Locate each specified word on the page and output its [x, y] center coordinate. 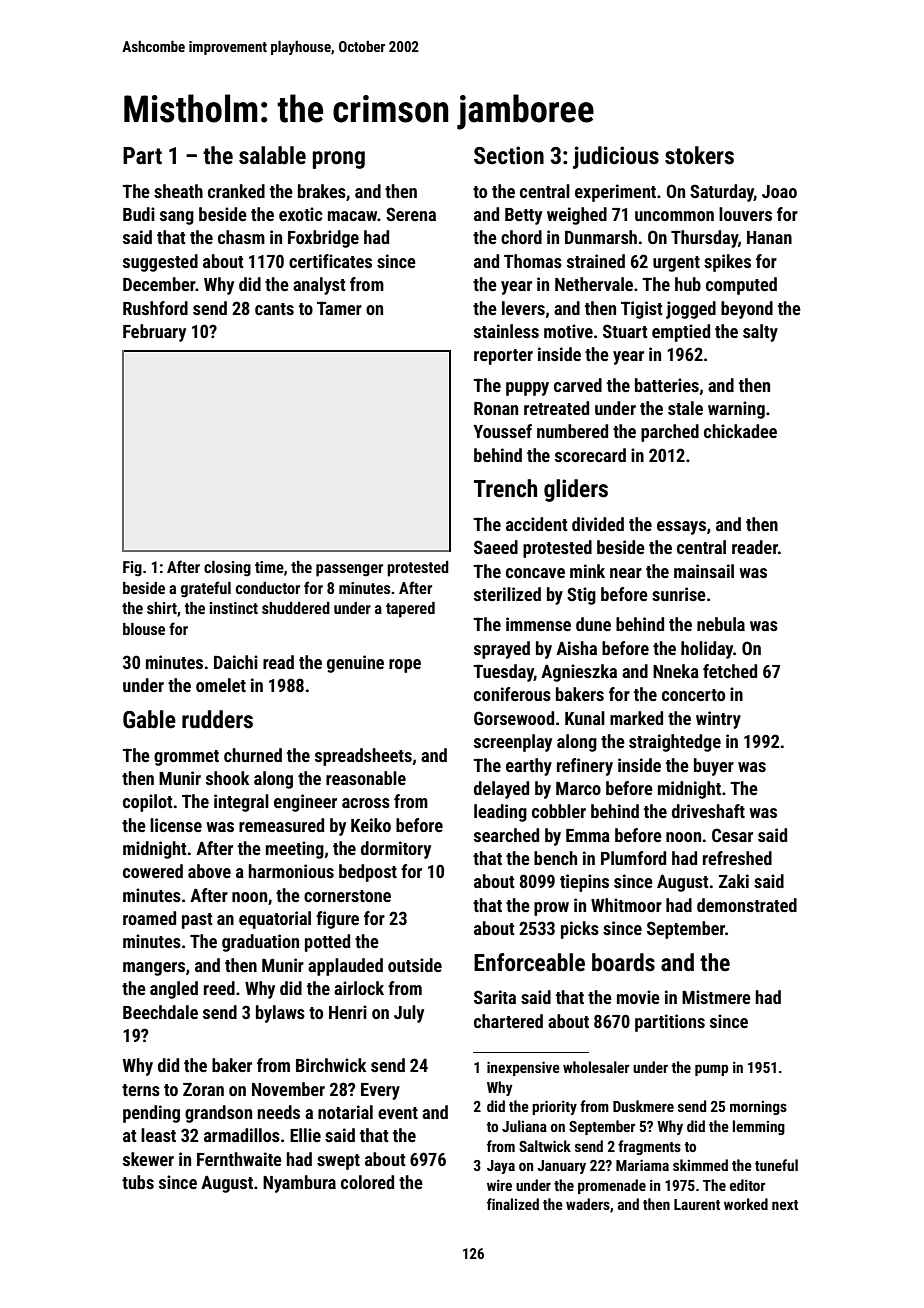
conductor [268, 588]
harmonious [291, 871]
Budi [139, 214]
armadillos [242, 1135]
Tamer [339, 308]
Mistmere [716, 997]
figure [337, 920]
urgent [676, 264]
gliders [576, 490]
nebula [721, 624]
